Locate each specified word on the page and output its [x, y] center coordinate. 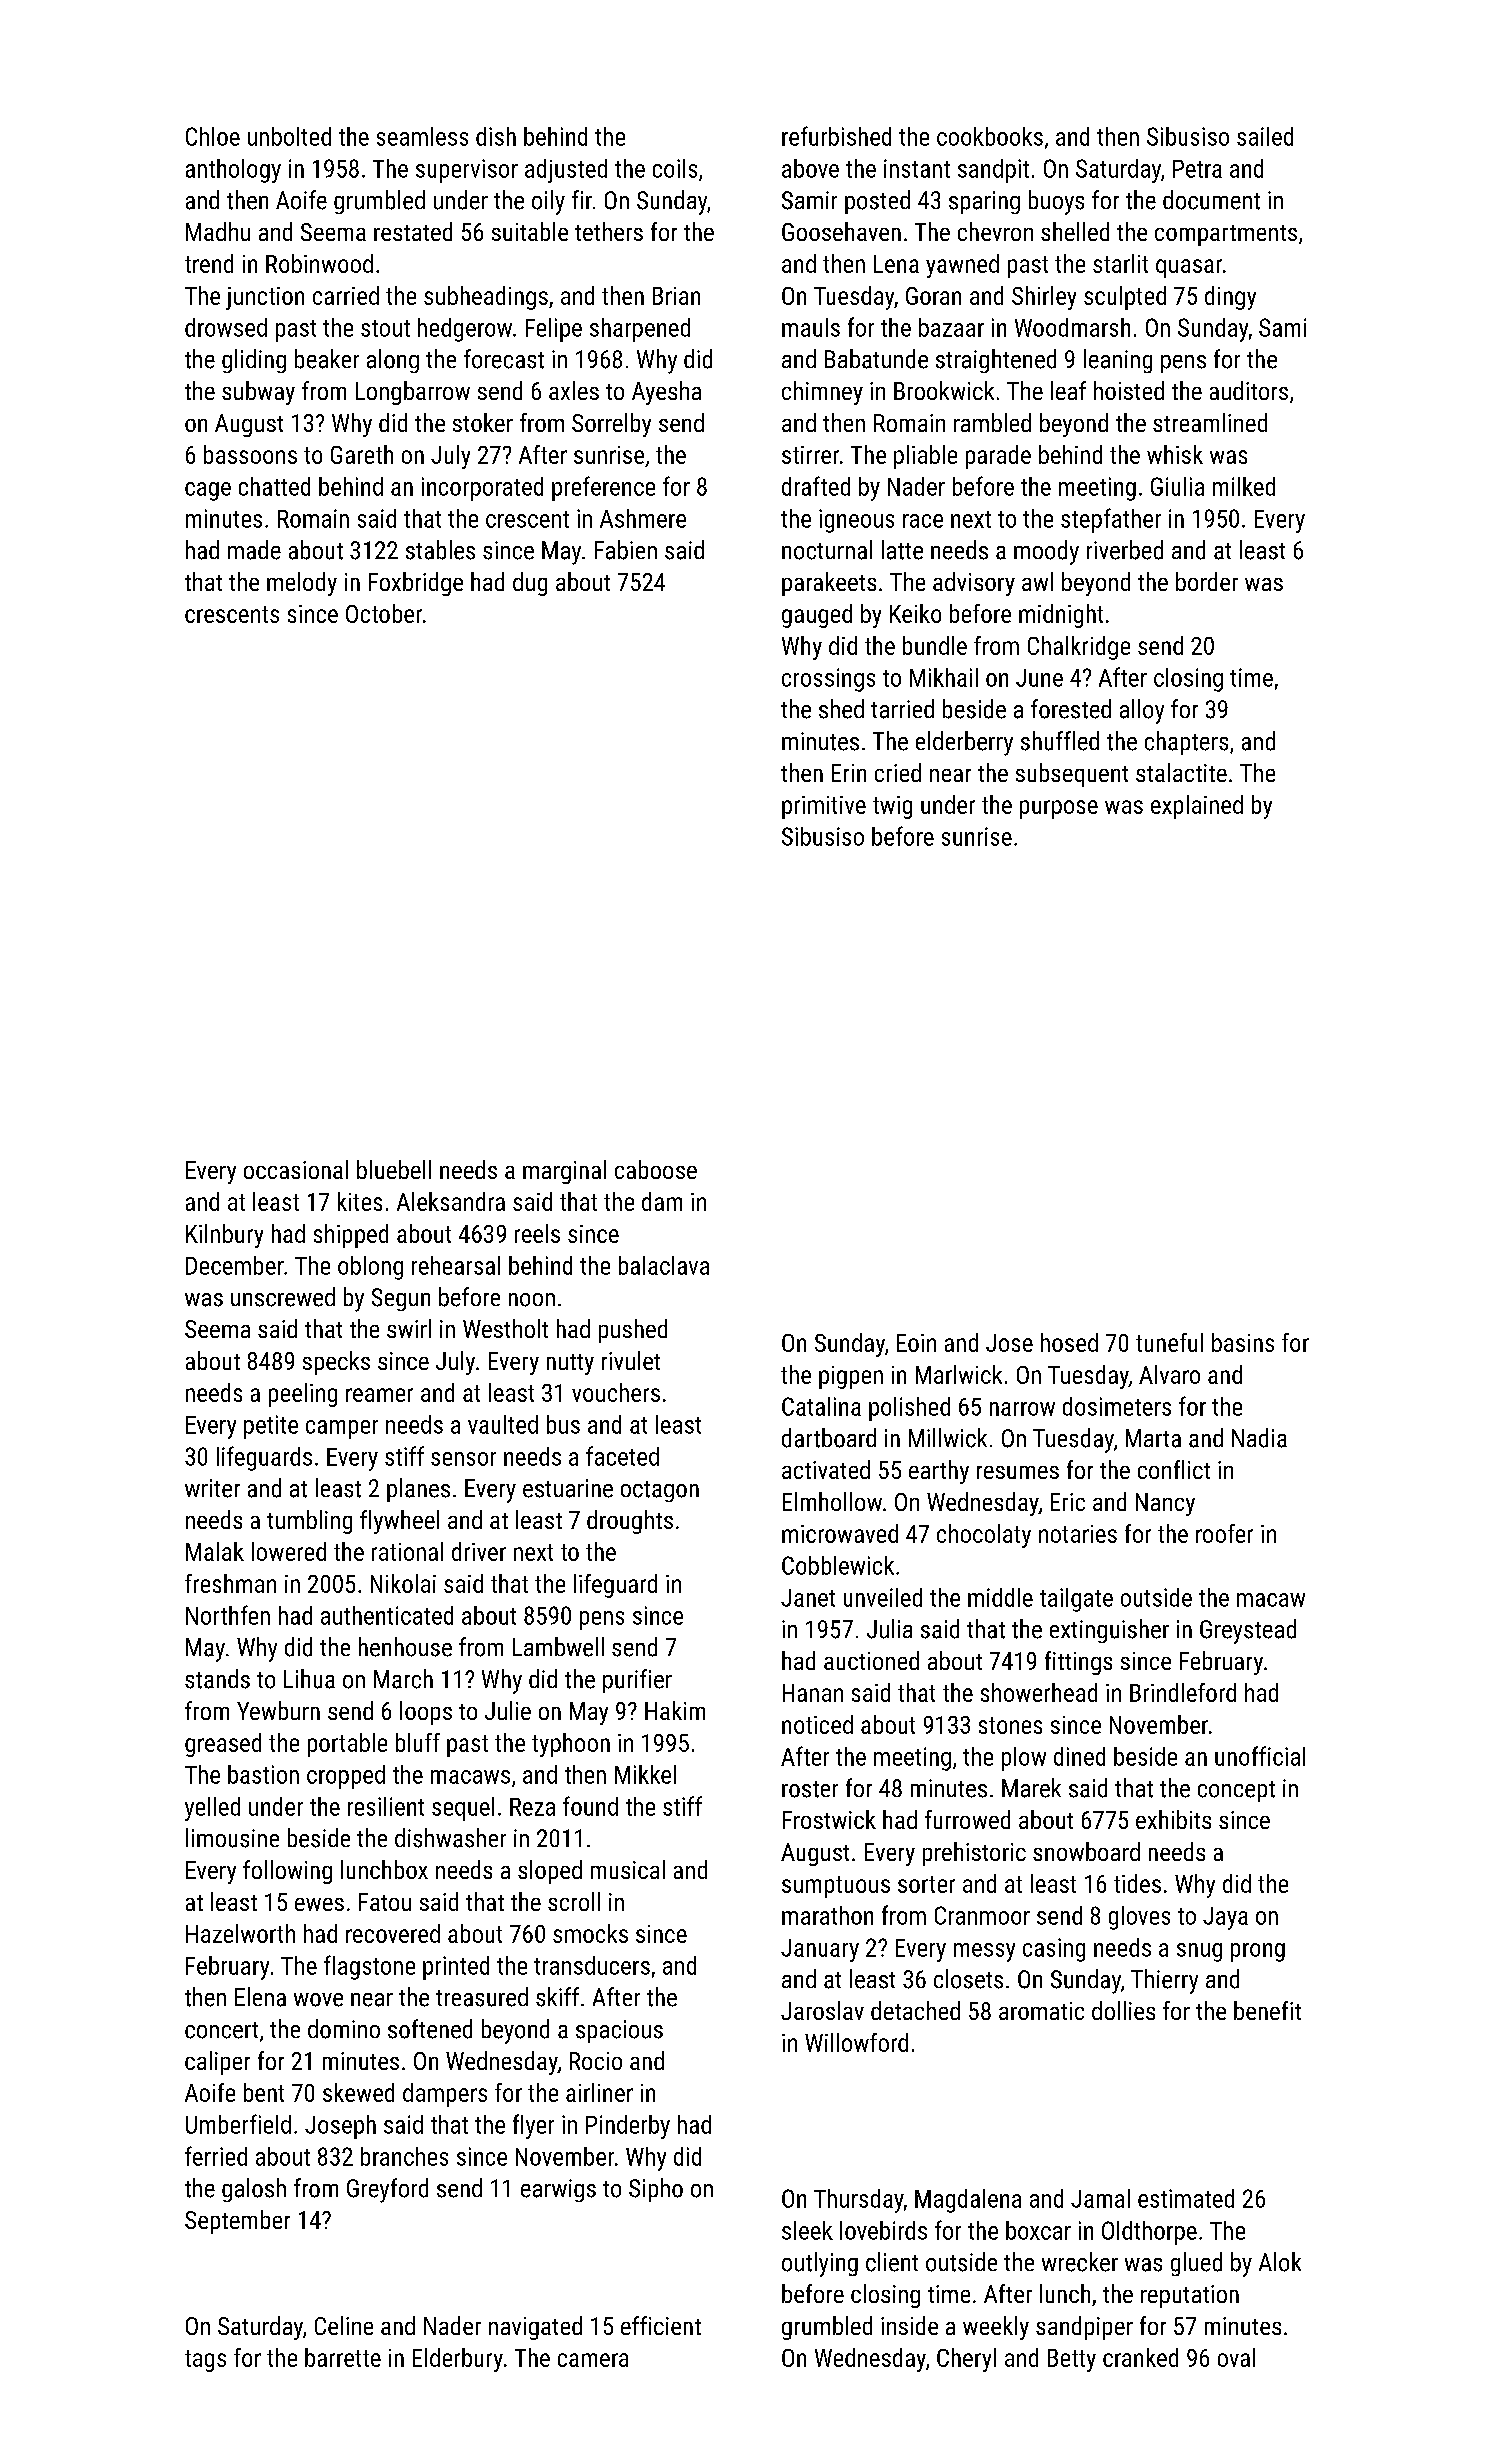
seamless [422, 136]
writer [212, 1488]
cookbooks [990, 136]
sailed [1265, 136]
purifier [637, 1681]
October [384, 613]
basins [1243, 1342]
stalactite [1181, 772]
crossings [828, 680]
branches [404, 2156]
